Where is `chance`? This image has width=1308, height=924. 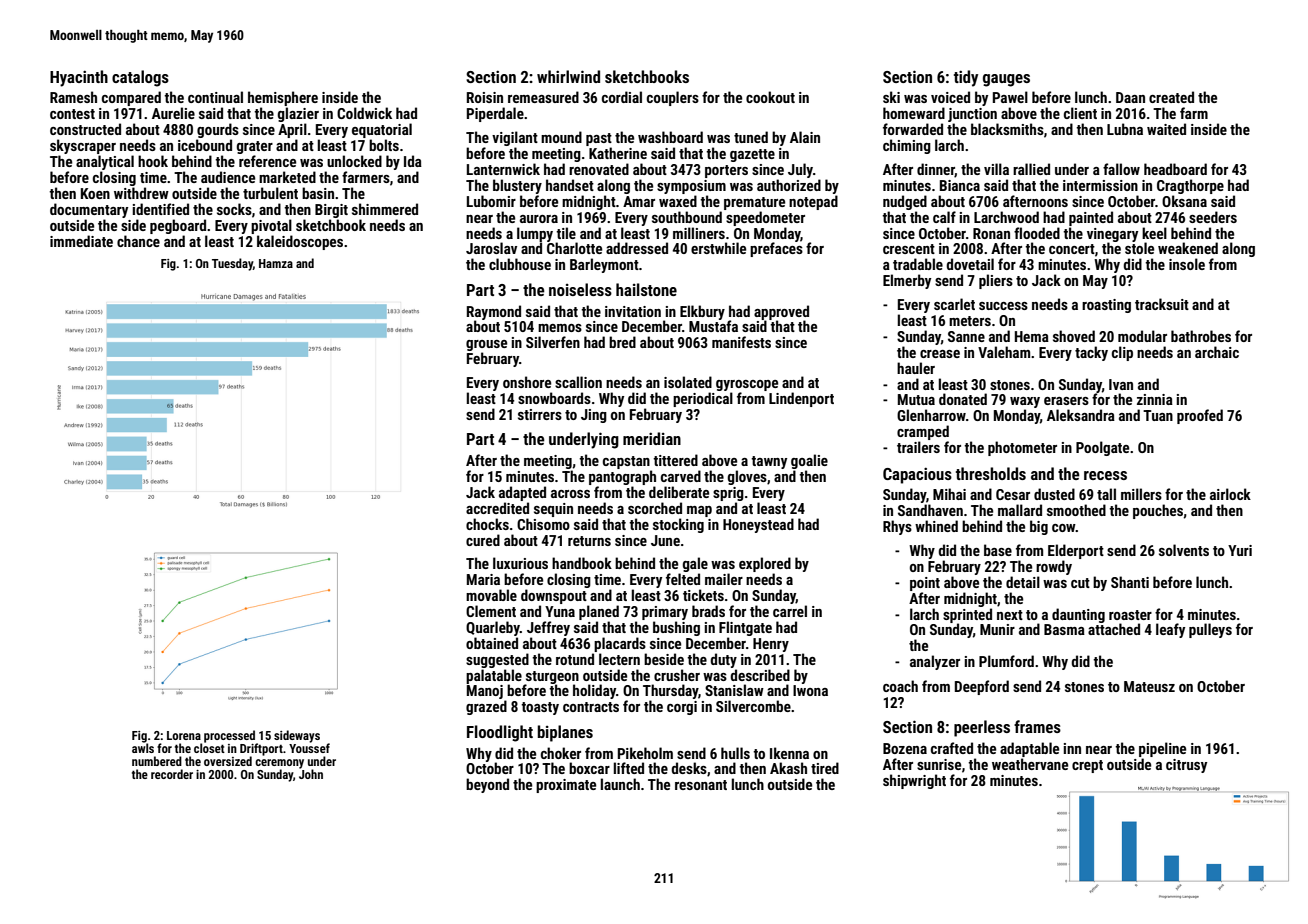
chance is located at coordinates (138, 241).
